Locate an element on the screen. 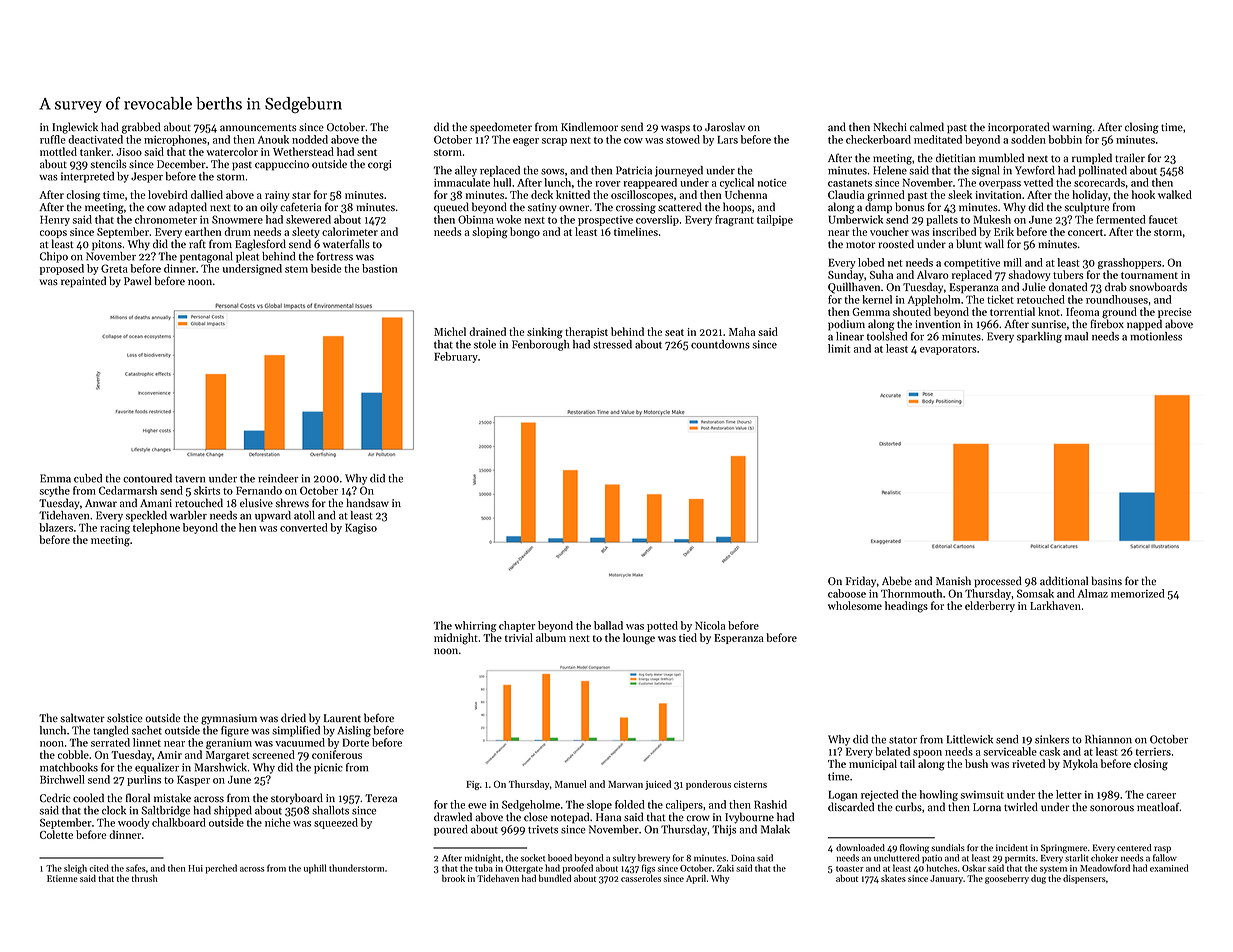 The height and width of the screenshot is (952, 1233). Pawel is located at coordinates (137, 281).
